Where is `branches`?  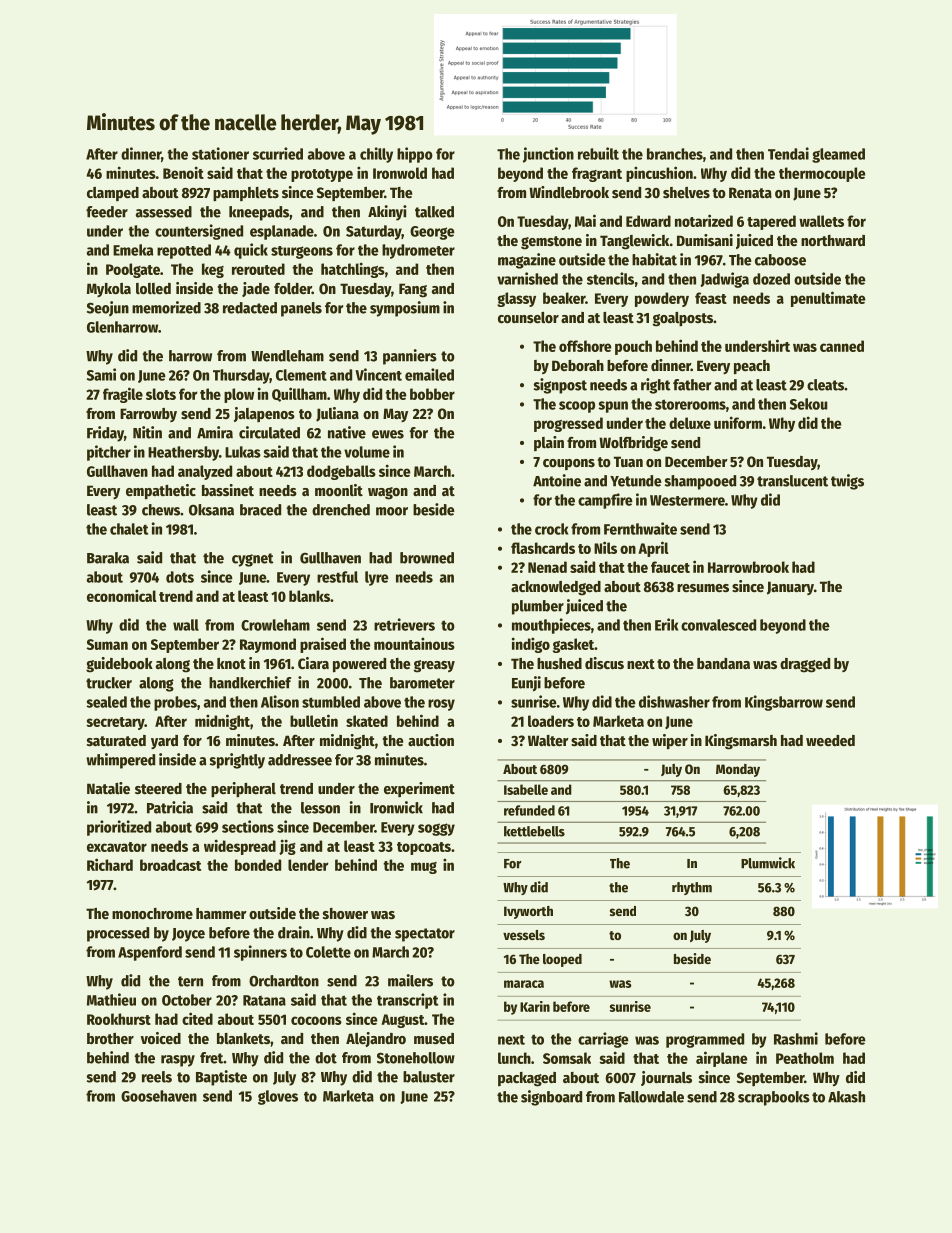 branches is located at coordinates (675, 154).
